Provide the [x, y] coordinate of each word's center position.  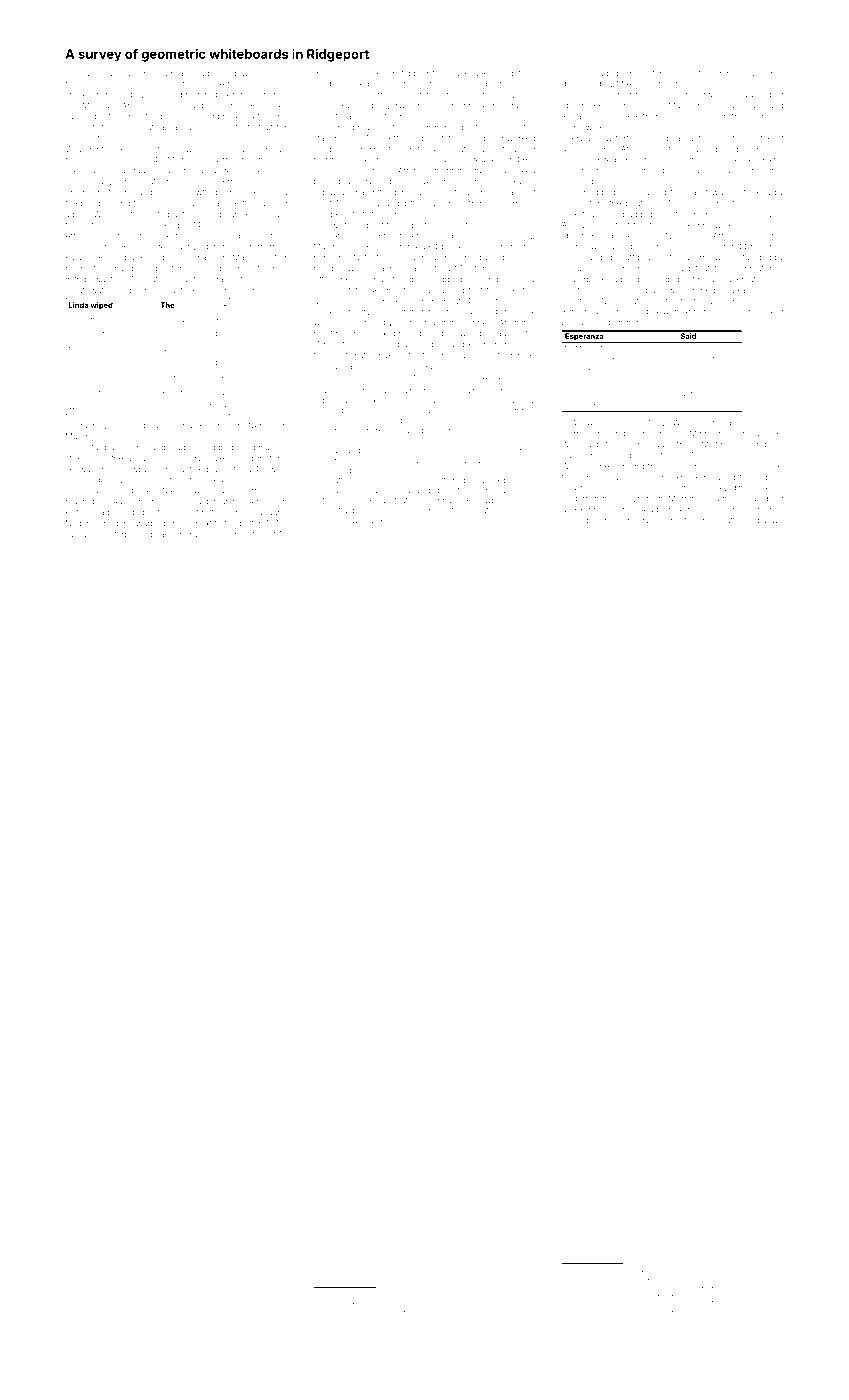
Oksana [409, 1310]
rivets [325, 1295]
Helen [738, 1303]
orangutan [644, 74]
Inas [127, 73]
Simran [522, 83]
